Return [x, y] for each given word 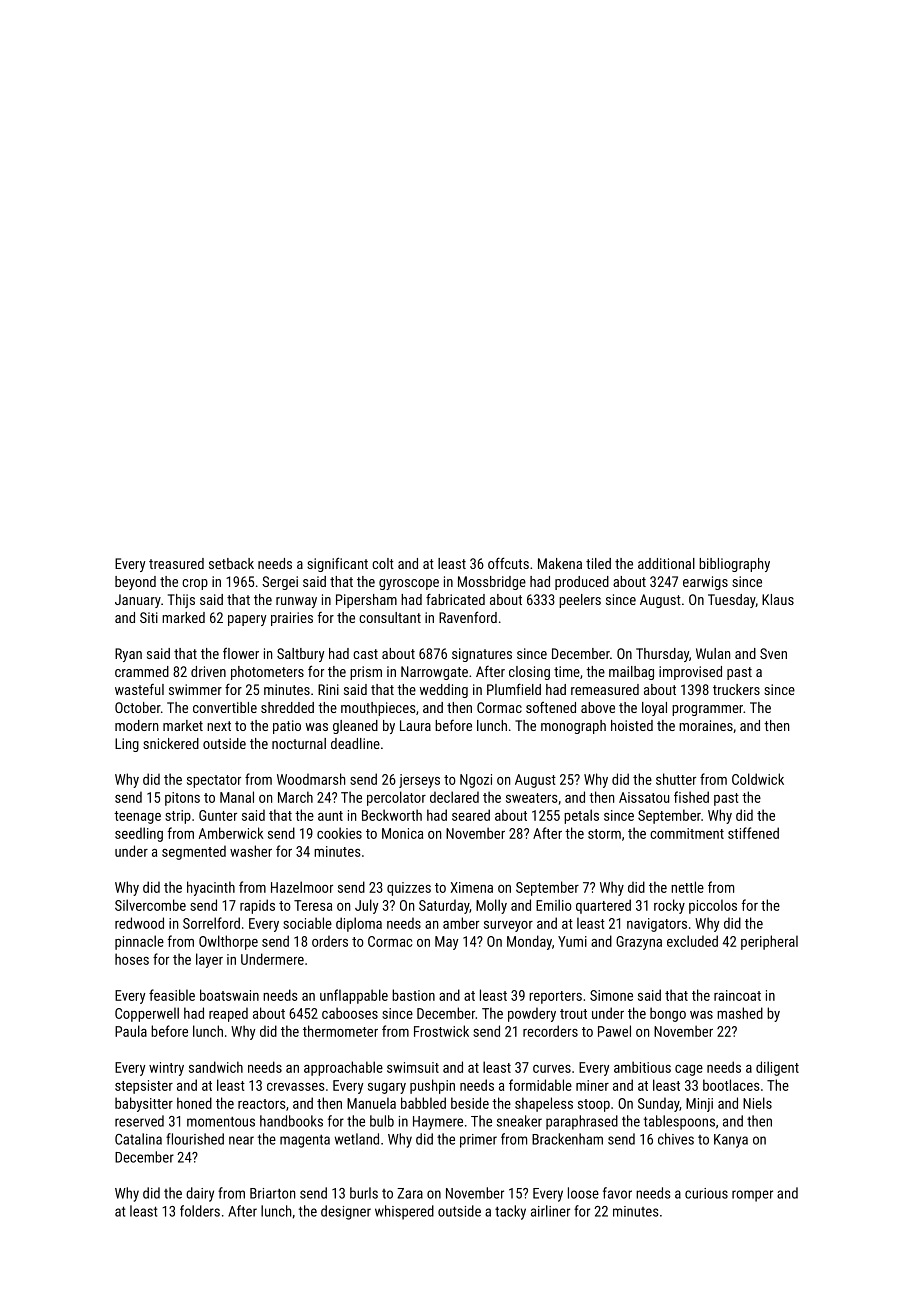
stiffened [753, 833]
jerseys [419, 781]
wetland [357, 1139]
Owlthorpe [228, 942]
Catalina [138, 1139]
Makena [560, 563]
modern [136, 725]
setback [231, 563]
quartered [603, 906]
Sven [773, 653]
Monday [529, 942]
